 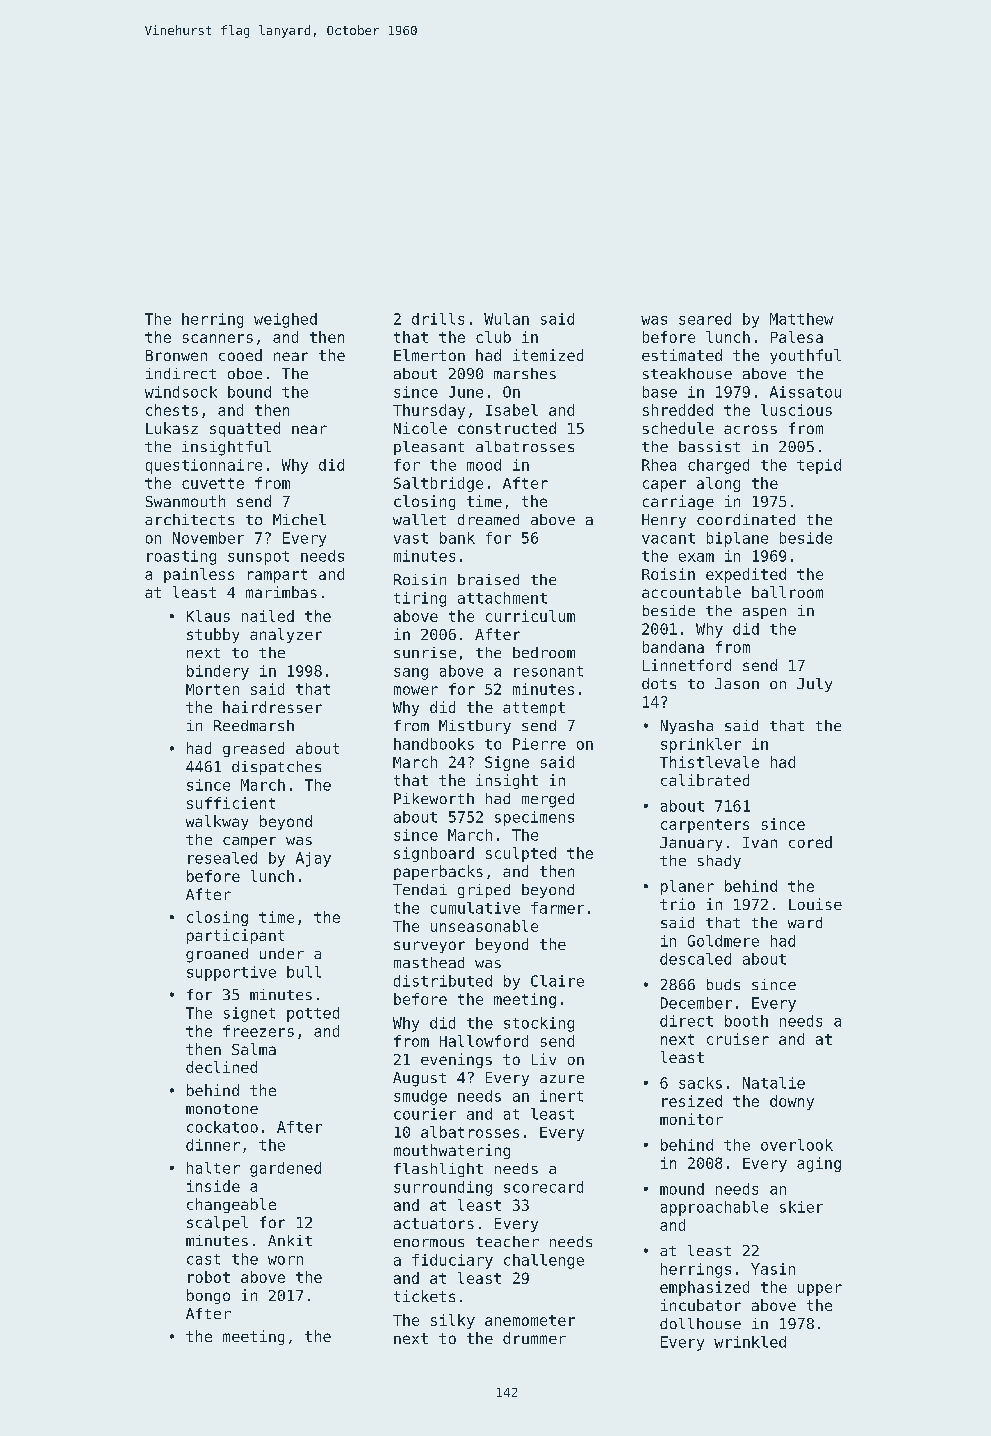 I want to click on December, so click(x=696, y=1003).
